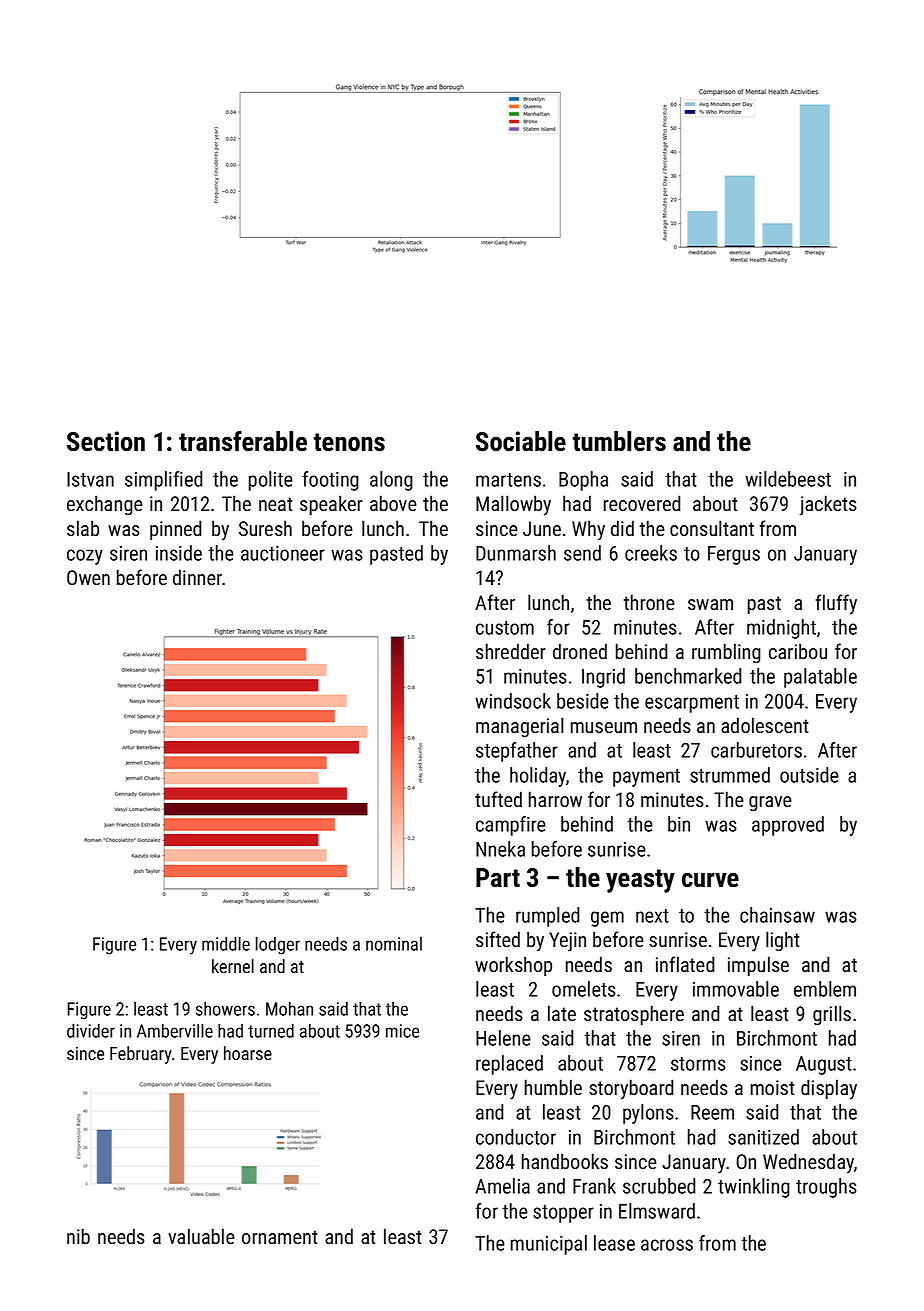  I want to click on hoarse, so click(248, 1053).
